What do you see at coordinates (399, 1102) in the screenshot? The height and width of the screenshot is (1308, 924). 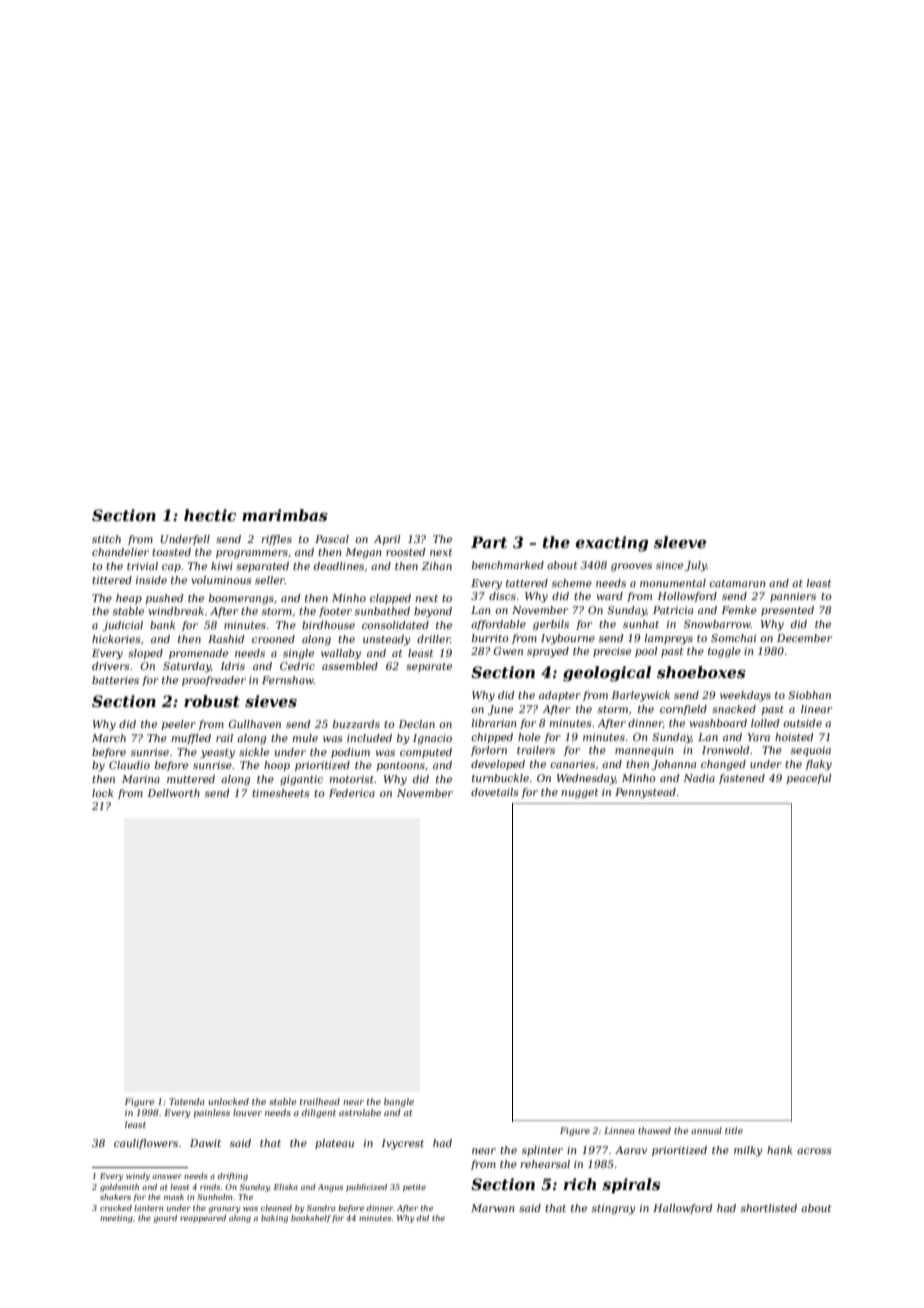 I see `bangle` at bounding box center [399, 1102].
